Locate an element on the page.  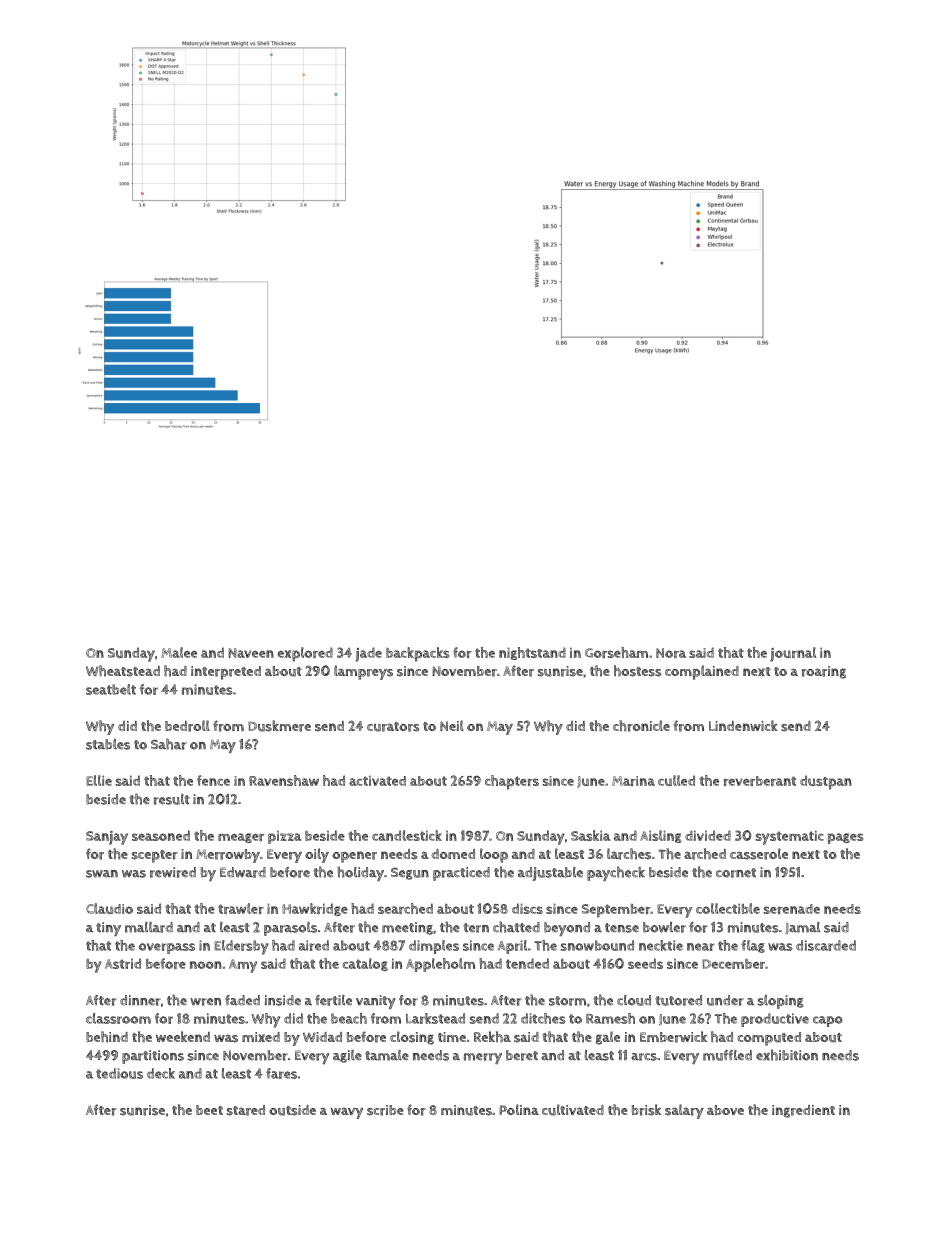
Naveen is located at coordinates (251, 653).
